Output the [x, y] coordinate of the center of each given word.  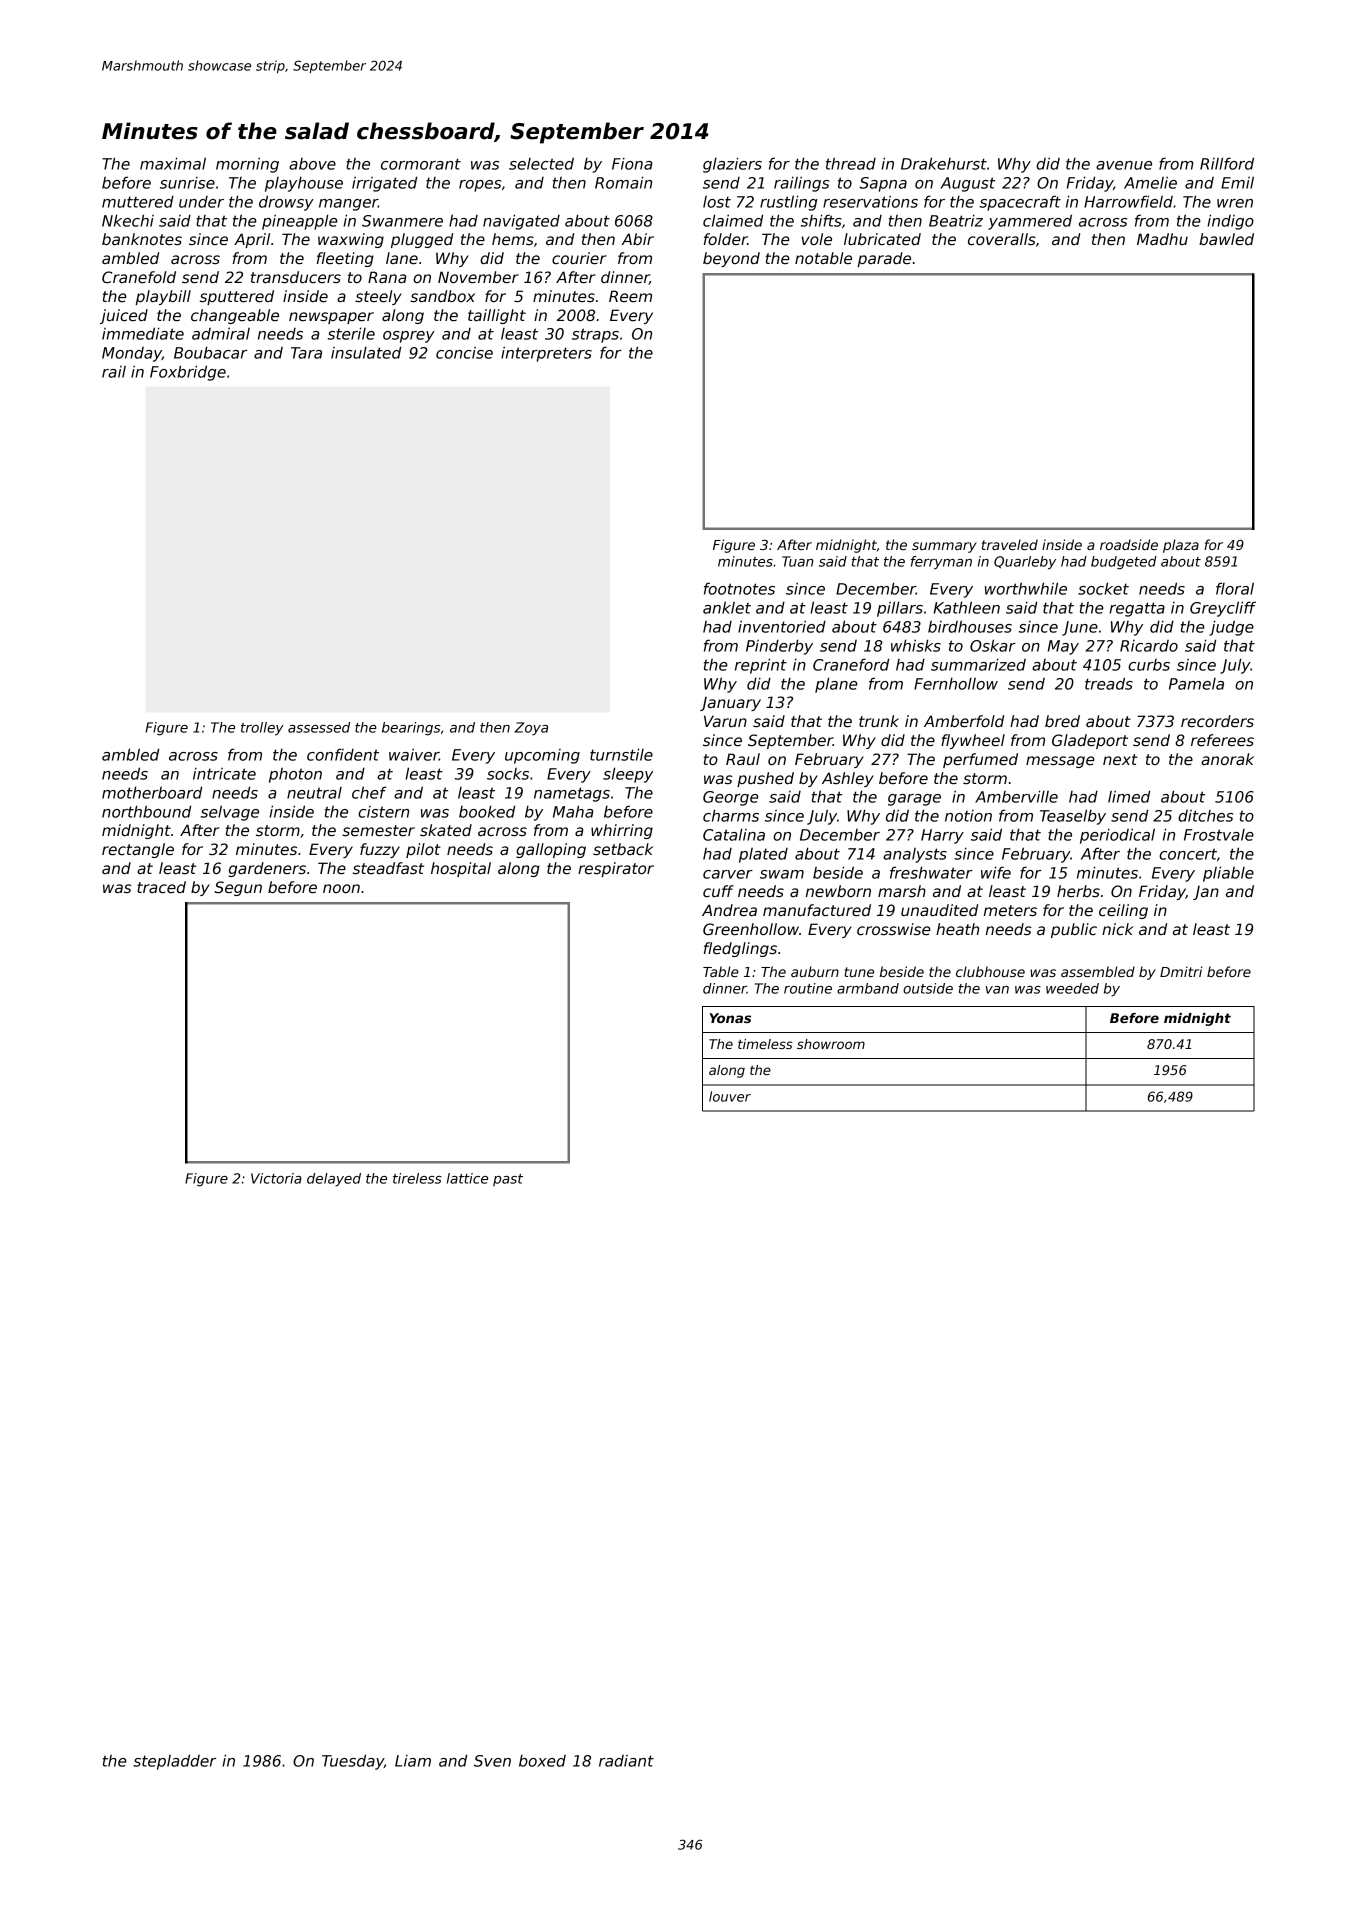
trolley [262, 729]
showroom [831, 1044]
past [508, 1180]
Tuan [797, 561]
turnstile [621, 754]
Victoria [276, 1178]
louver [730, 1096]
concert [1188, 854]
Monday [132, 354]
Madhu [1162, 239]
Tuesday [353, 1762]
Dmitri [1181, 971]
